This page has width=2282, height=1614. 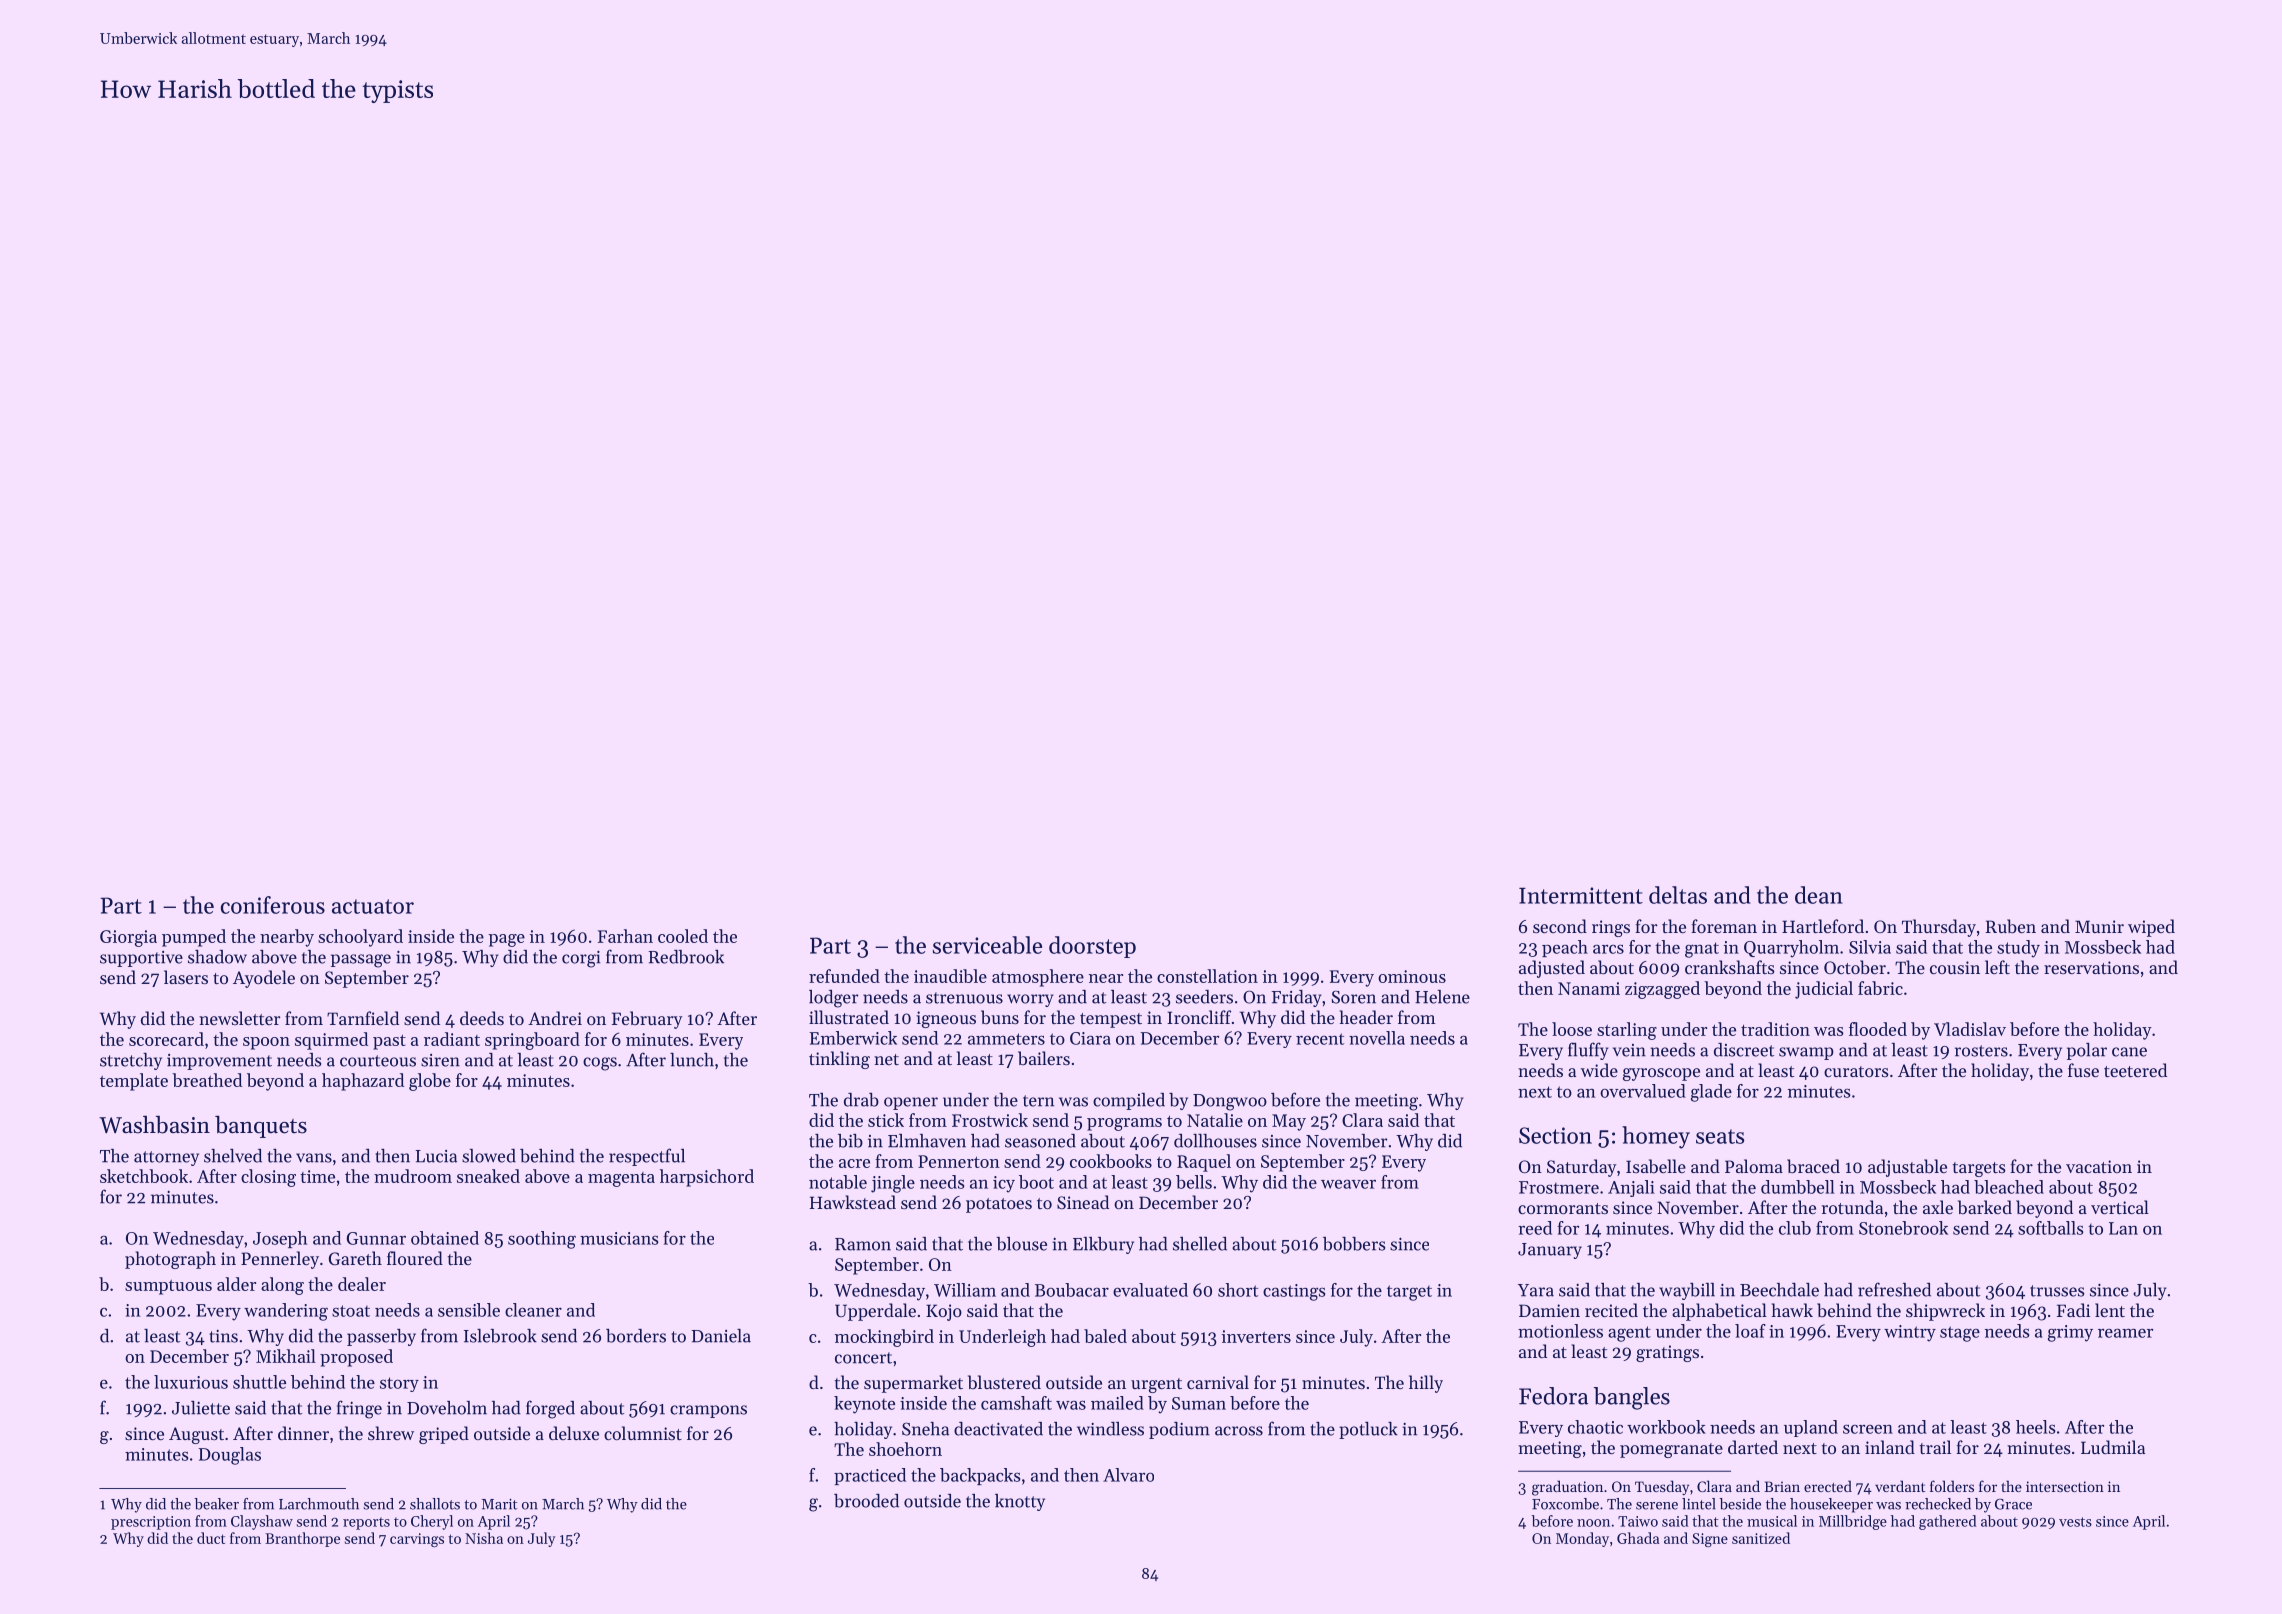 What do you see at coordinates (1761, 1538) in the page?
I see `sanitized` at bounding box center [1761, 1538].
